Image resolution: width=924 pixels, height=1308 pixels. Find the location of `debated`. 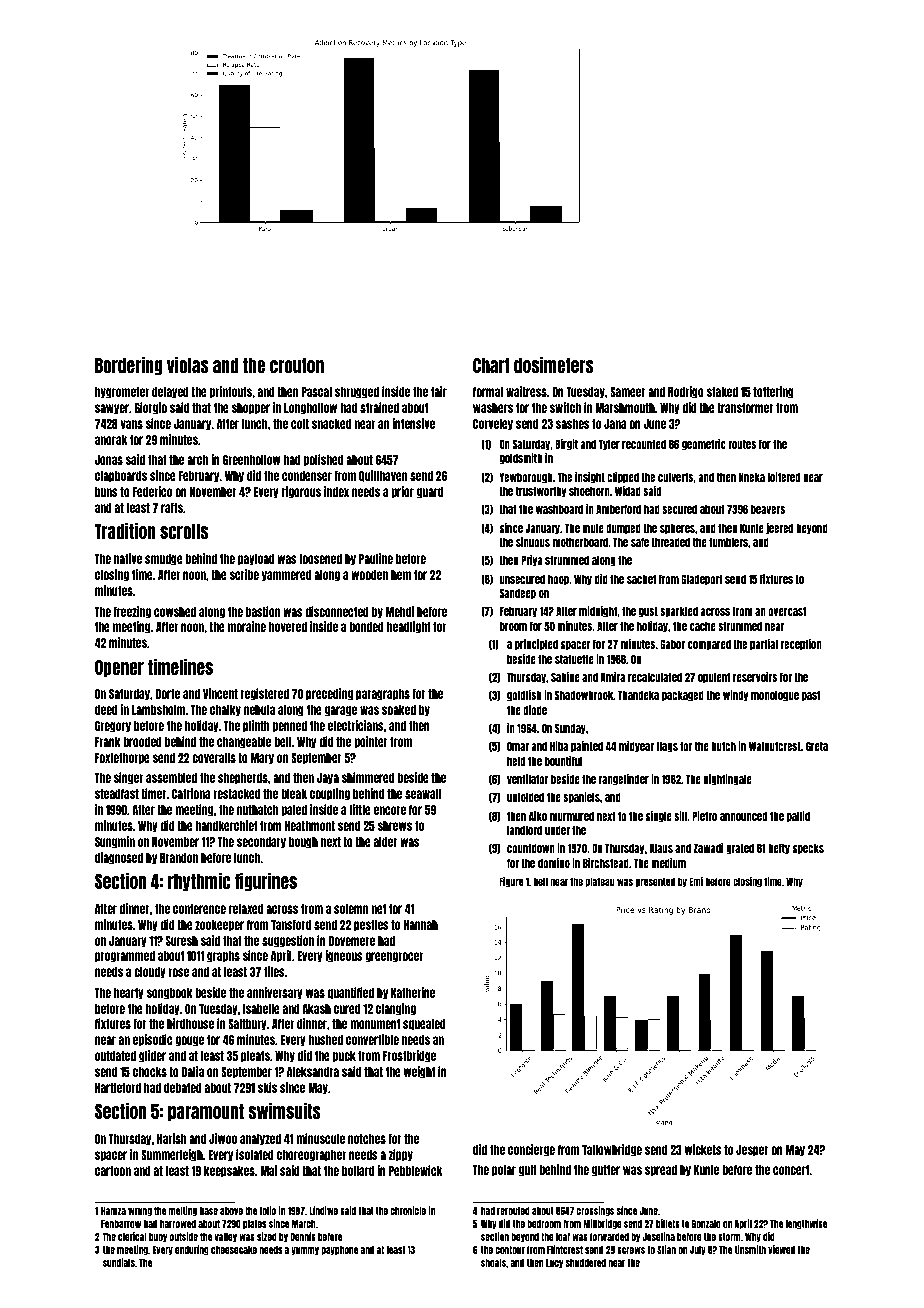

debated is located at coordinates (183, 1088).
